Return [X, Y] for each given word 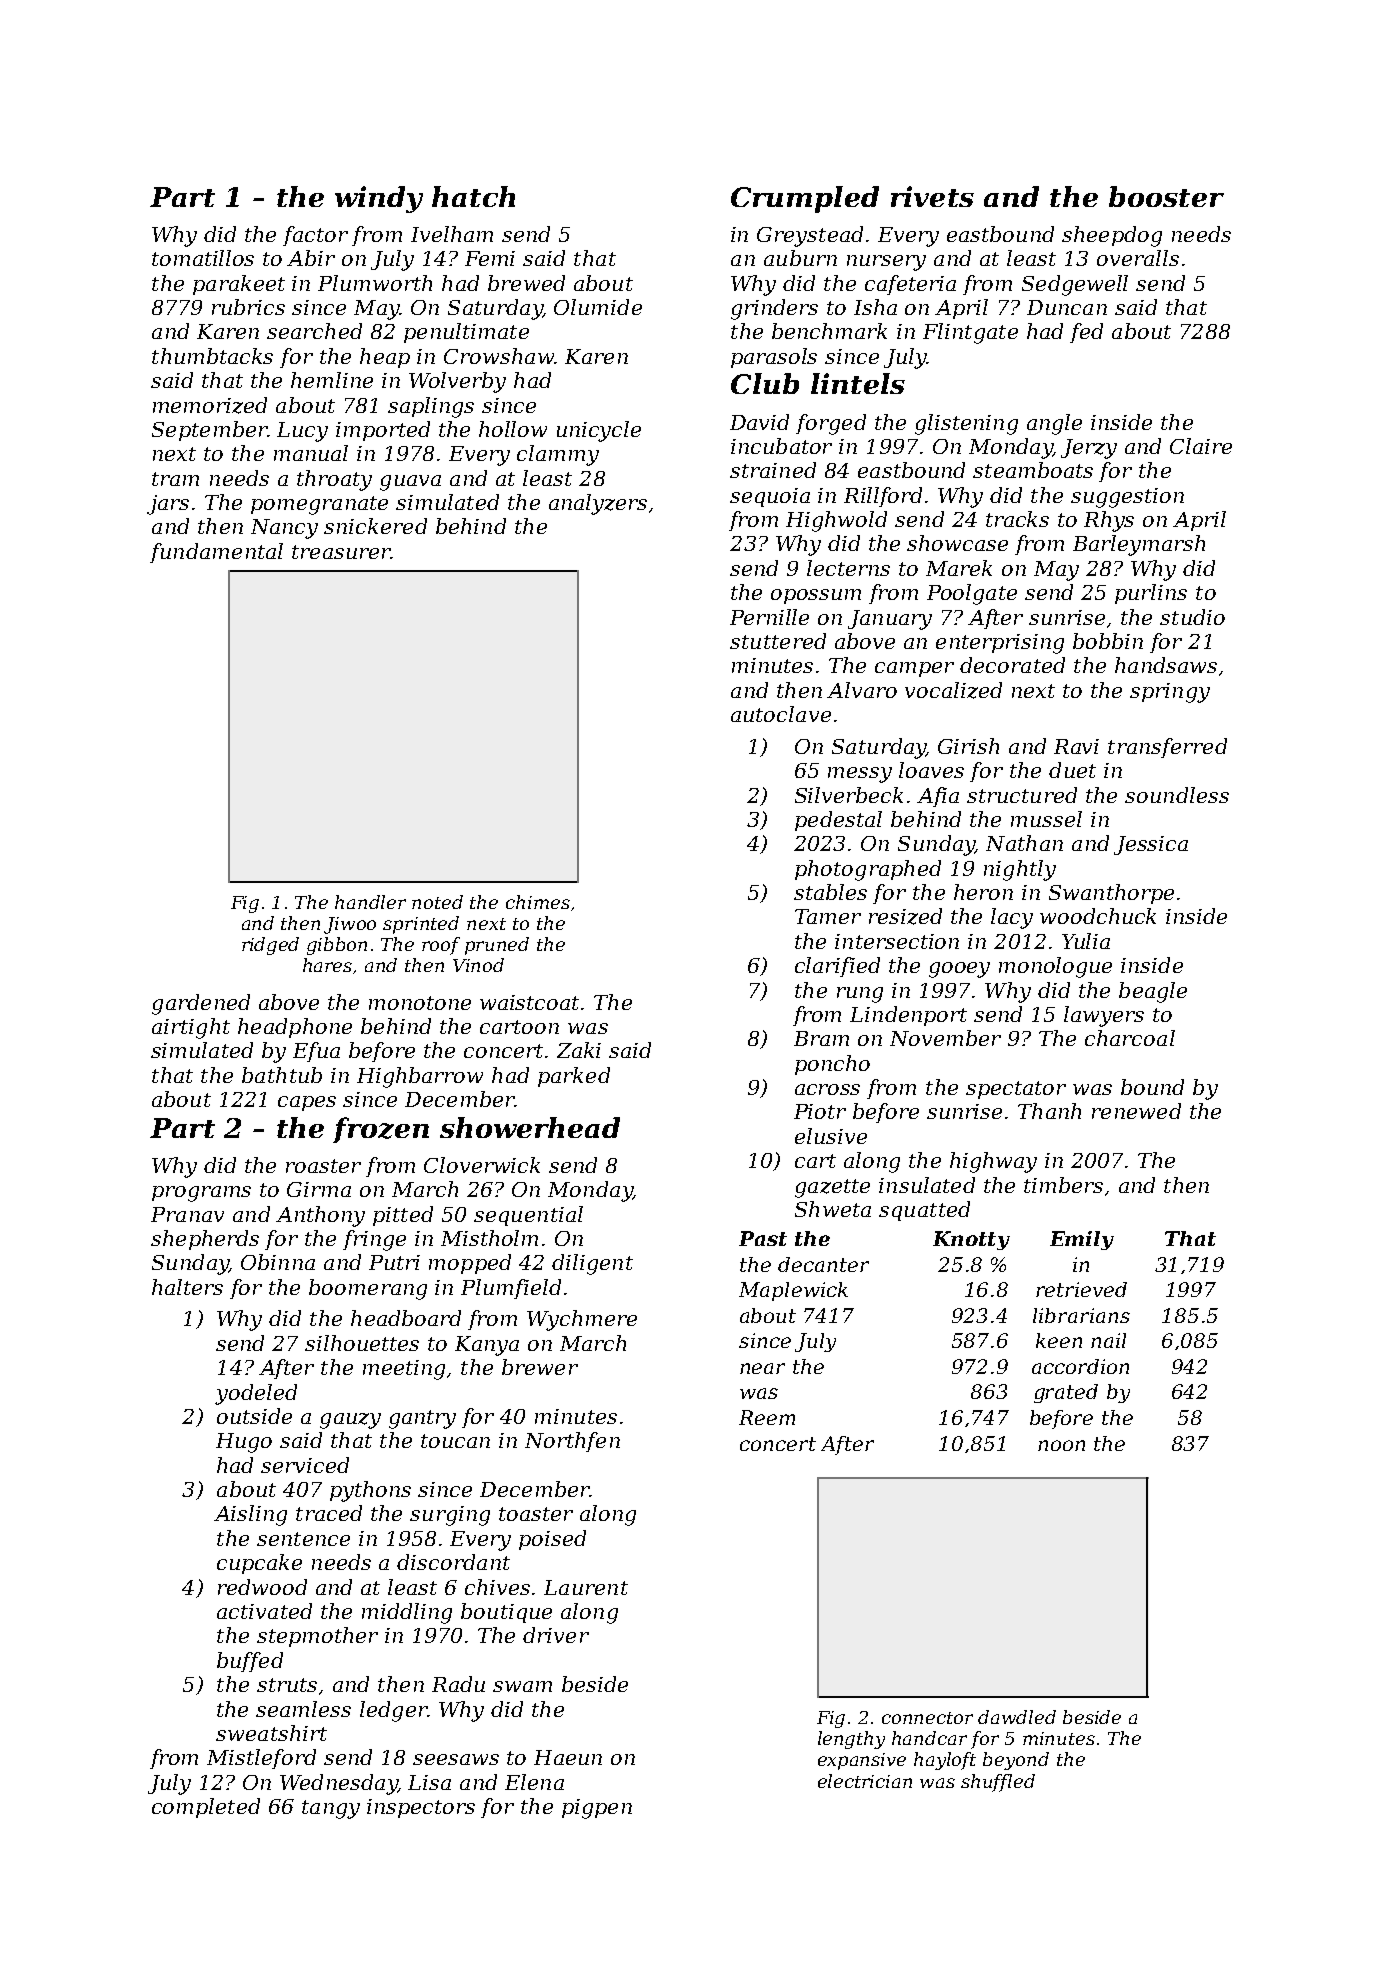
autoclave [781, 714]
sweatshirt [271, 1733]
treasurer [341, 552]
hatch [473, 196]
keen [1059, 1340]
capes [307, 1103]
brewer [540, 1367]
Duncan [1067, 307]
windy [379, 199]
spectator [1016, 1090]
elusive [831, 1136]
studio [1192, 617]
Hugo [244, 1443]
